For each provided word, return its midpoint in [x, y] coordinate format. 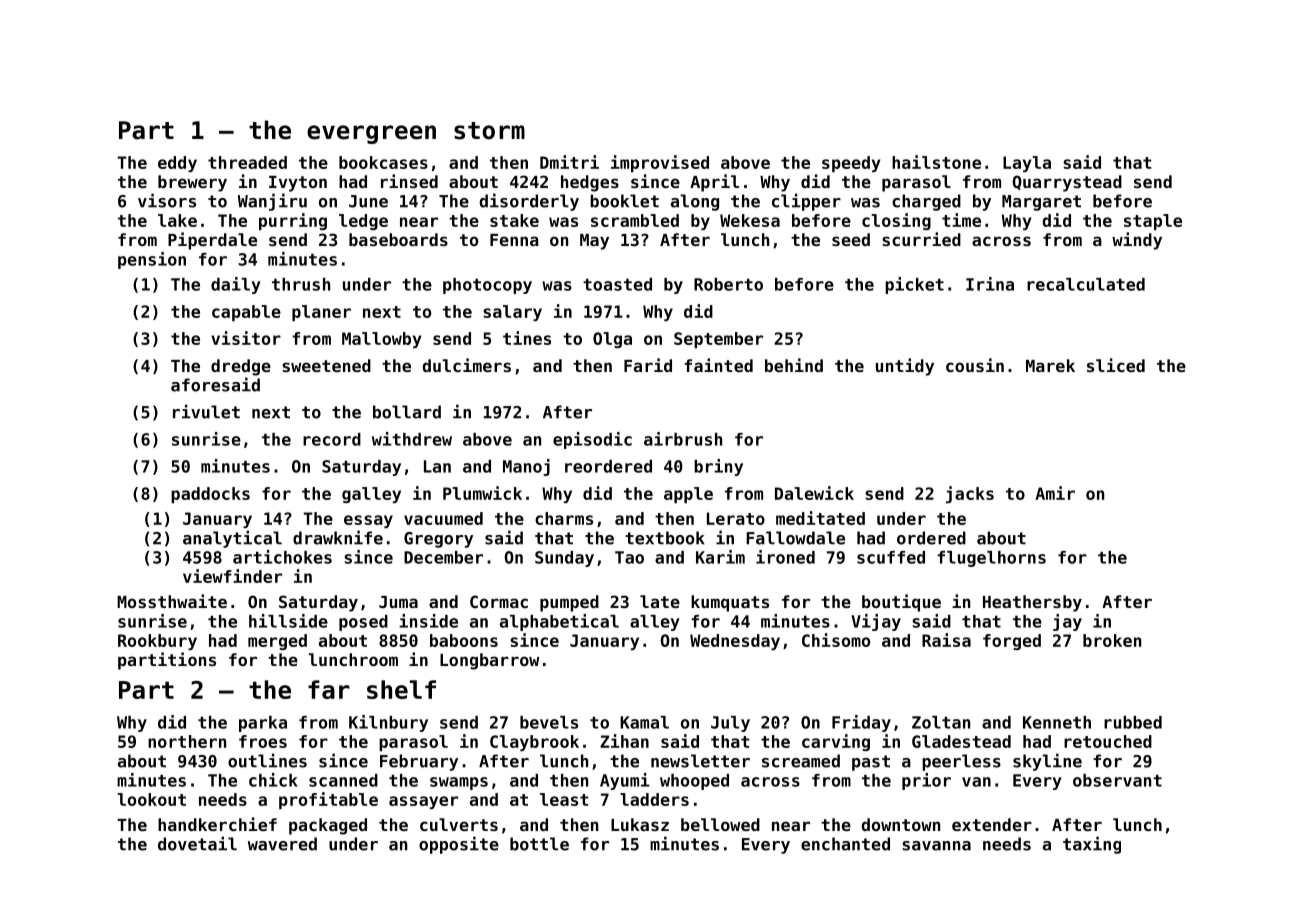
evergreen [371, 134]
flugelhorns [991, 559]
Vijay [876, 622]
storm [489, 131]
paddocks [210, 495]
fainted [718, 365]
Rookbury [157, 642]
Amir [1055, 493]
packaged [328, 826]
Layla [1027, 164]
